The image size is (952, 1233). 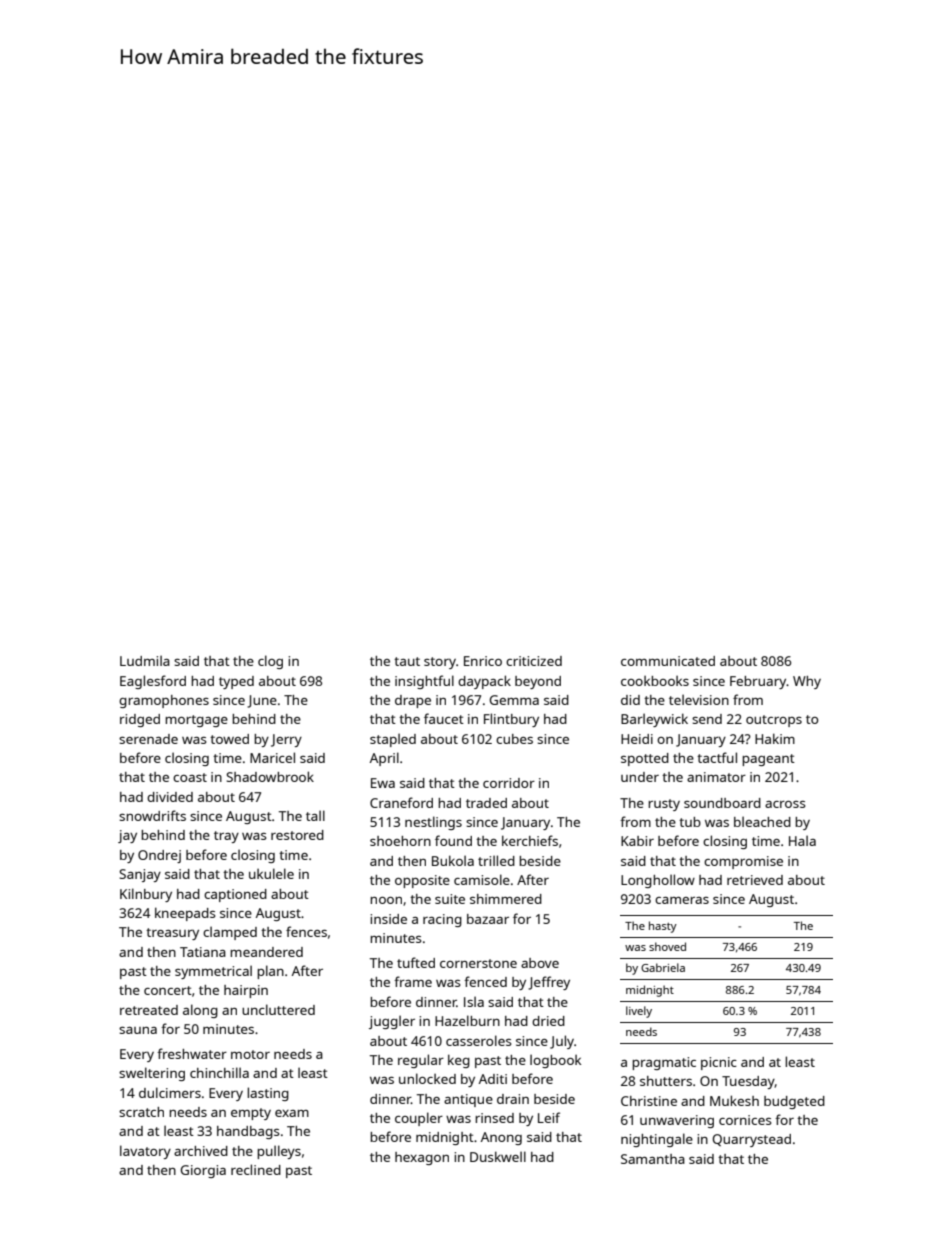 I want to click on clog, so click(x=270, y=662).
